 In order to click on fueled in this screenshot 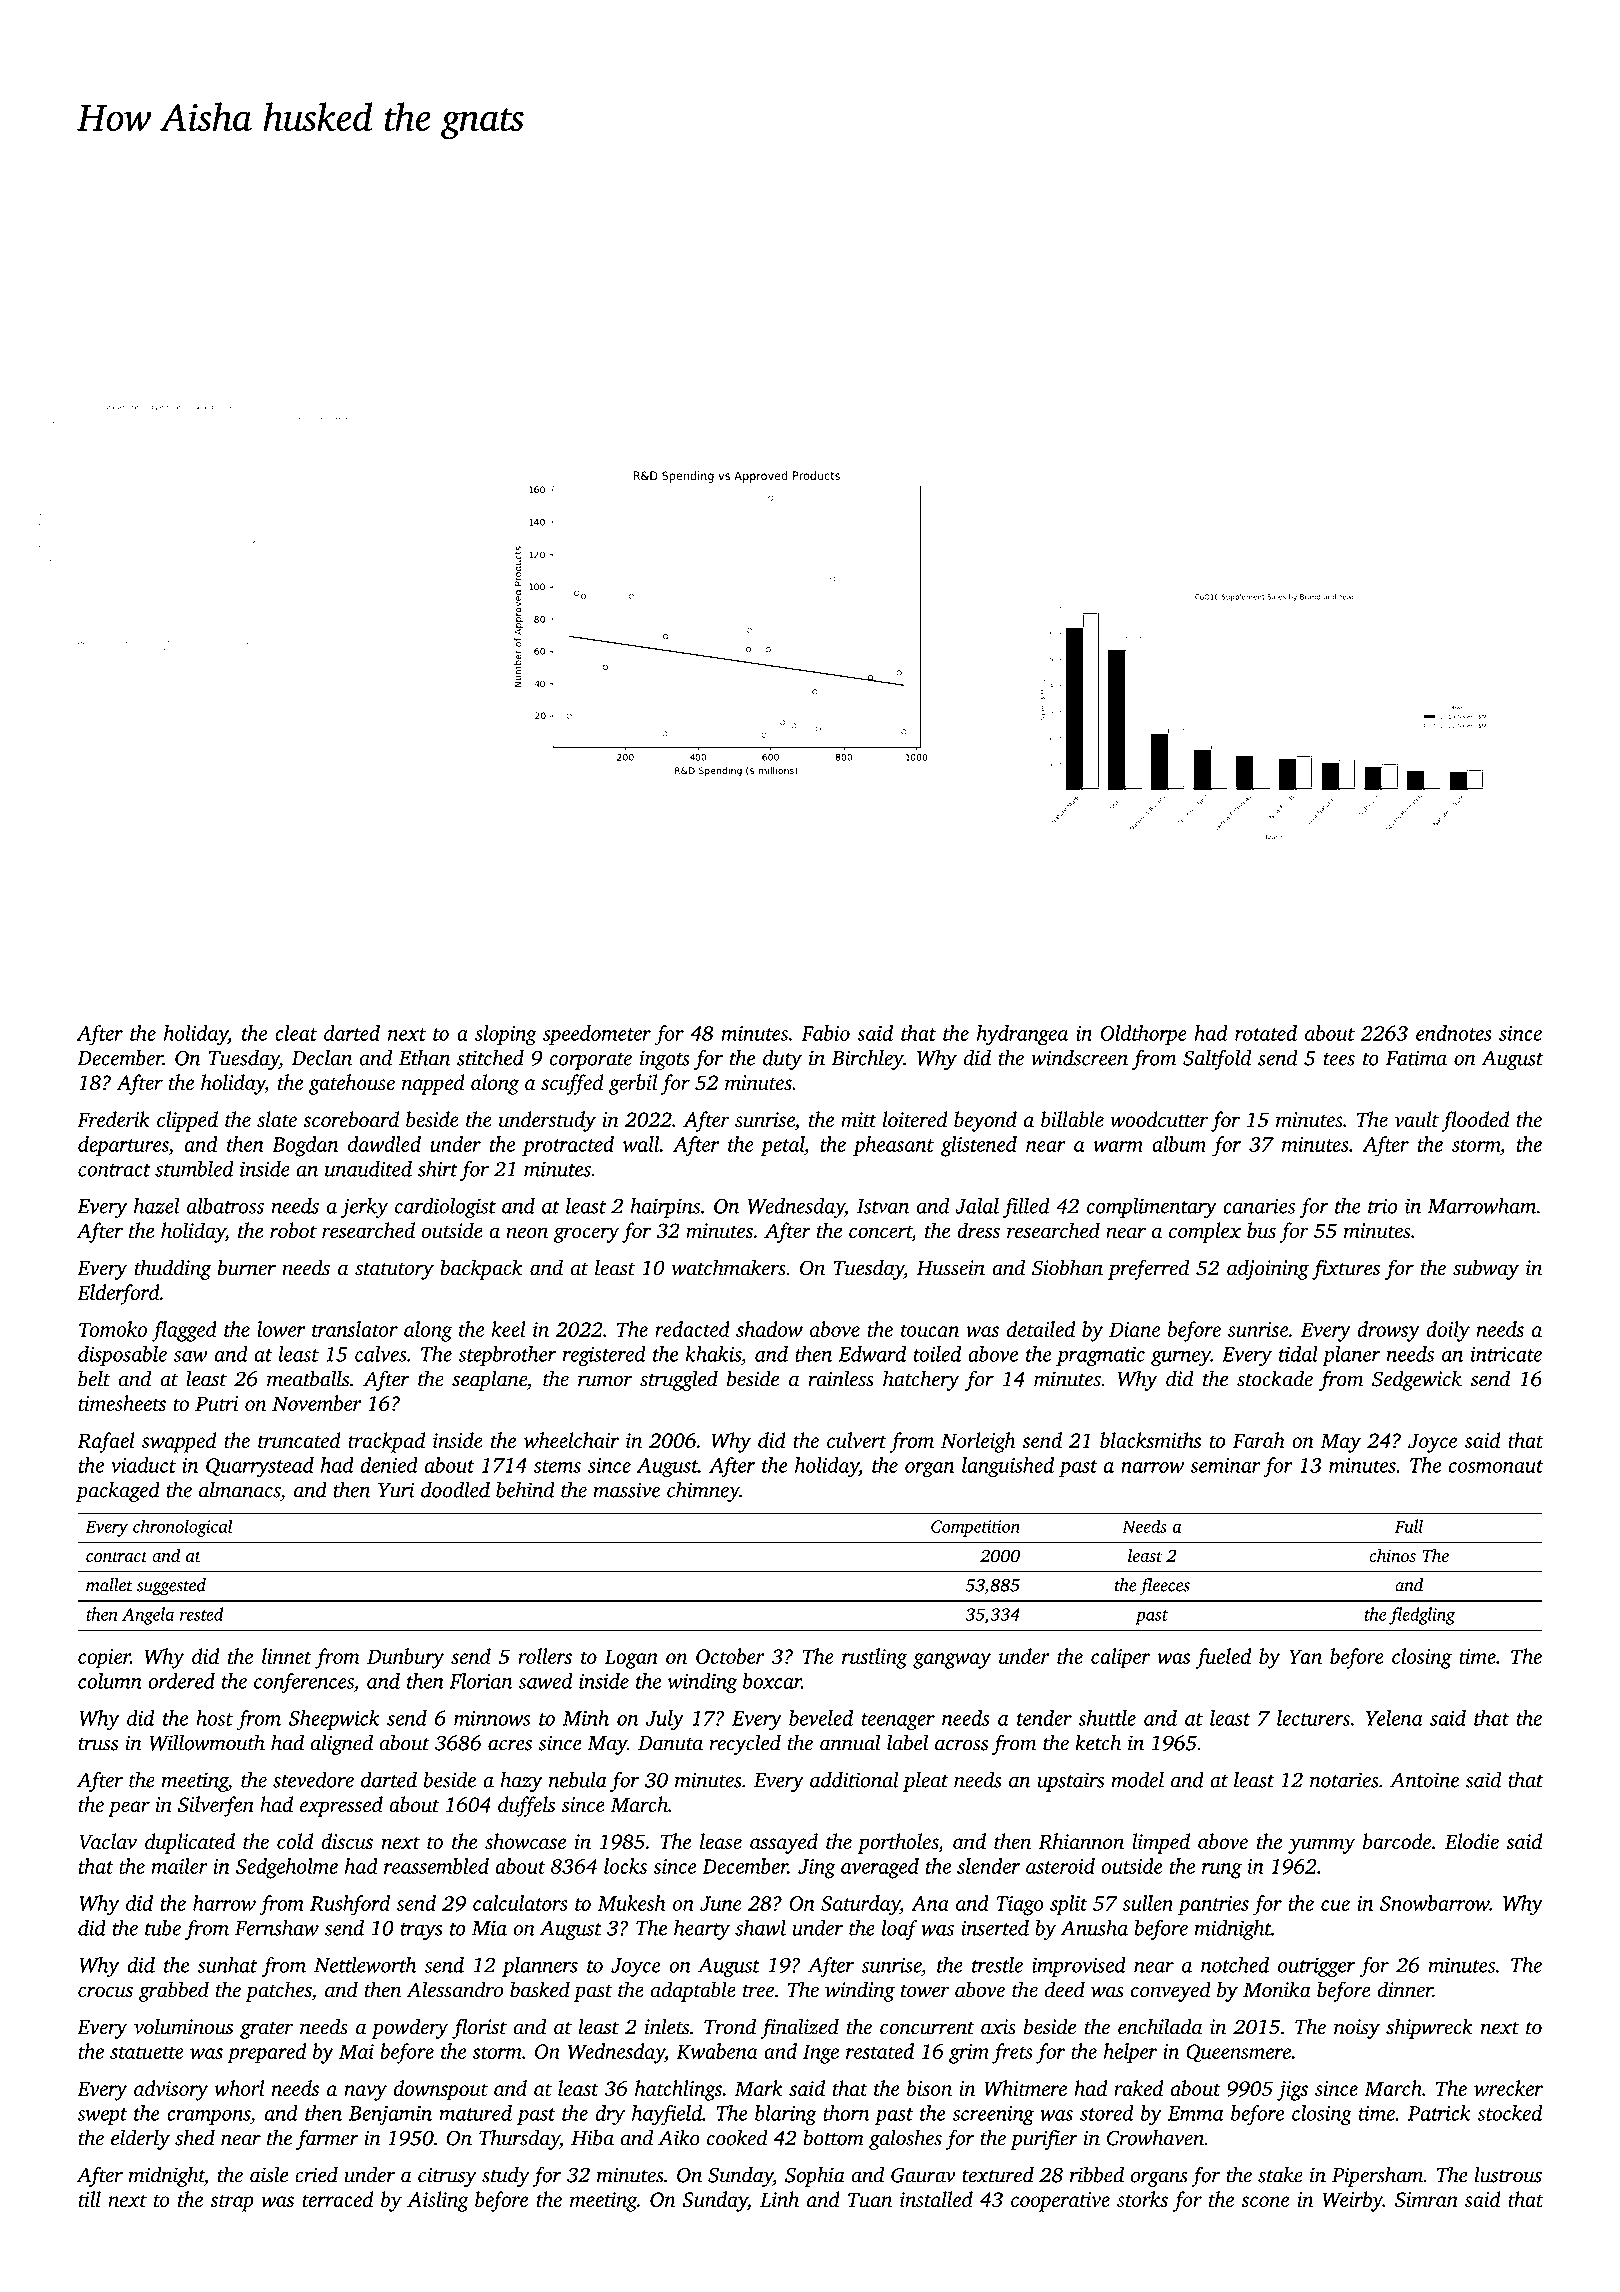, I will do `click(1223, 1658)`.
